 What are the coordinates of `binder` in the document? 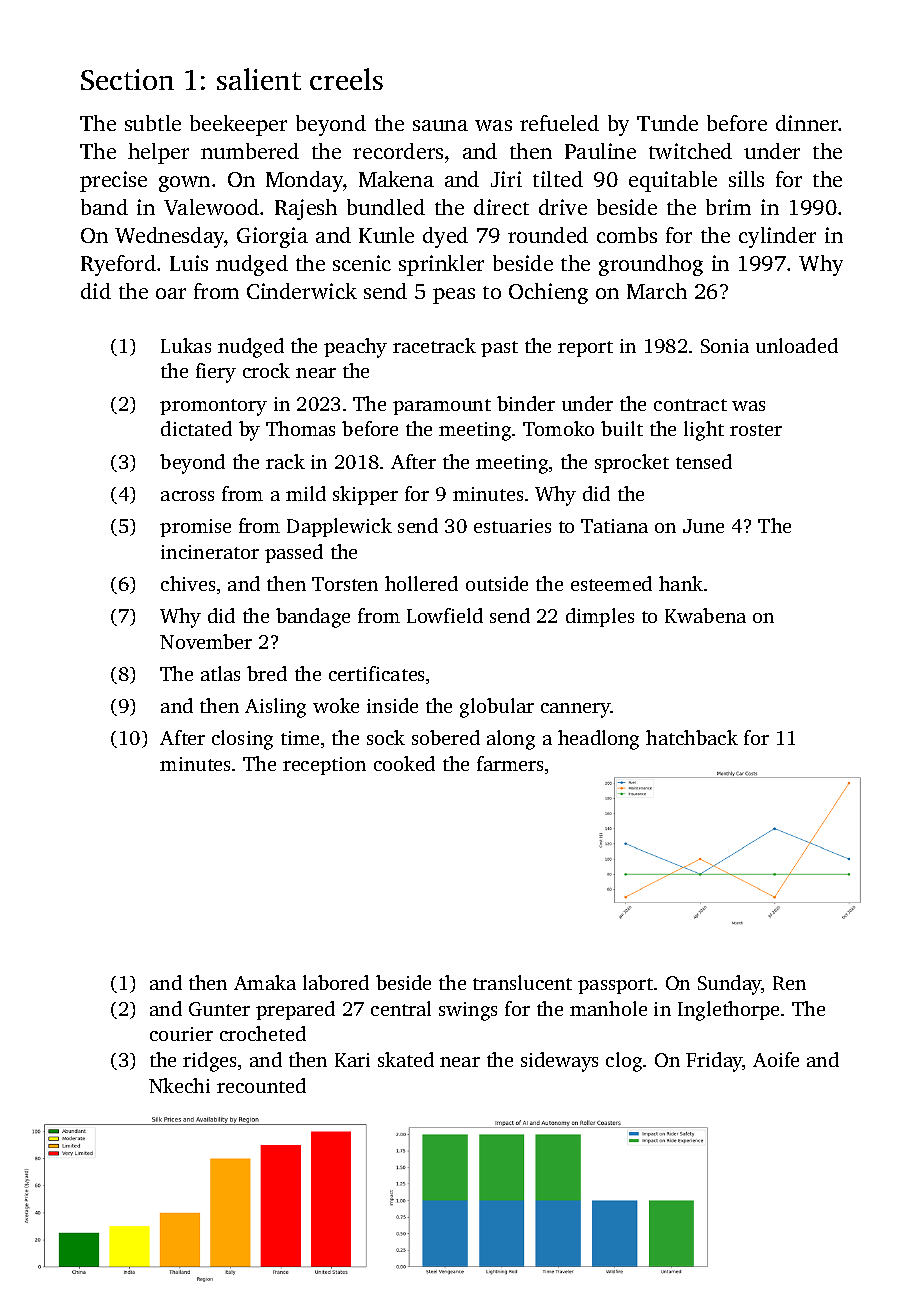 It's located at (526, 403).
